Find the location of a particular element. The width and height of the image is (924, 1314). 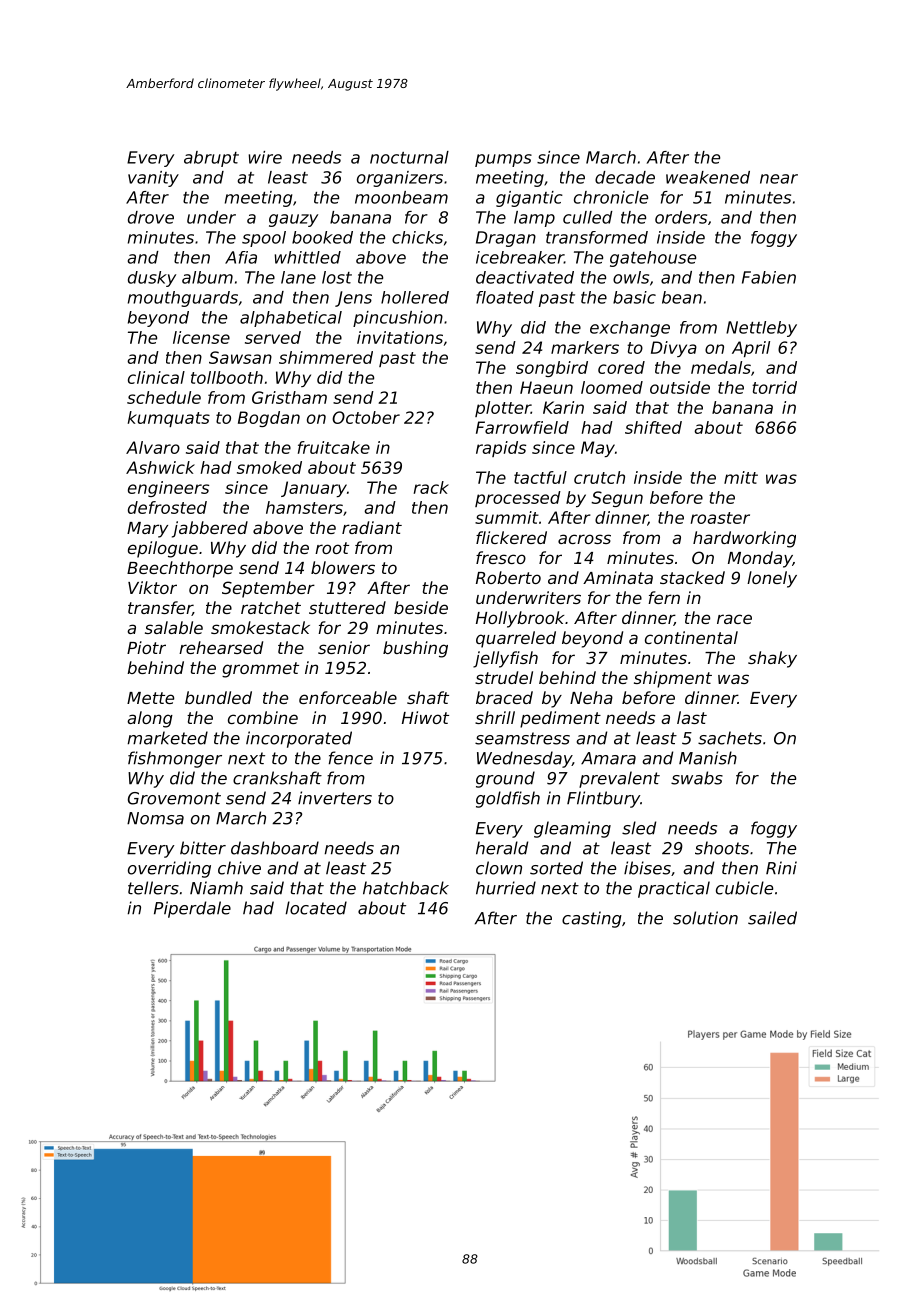

album is located at coordinates (207, 277).
